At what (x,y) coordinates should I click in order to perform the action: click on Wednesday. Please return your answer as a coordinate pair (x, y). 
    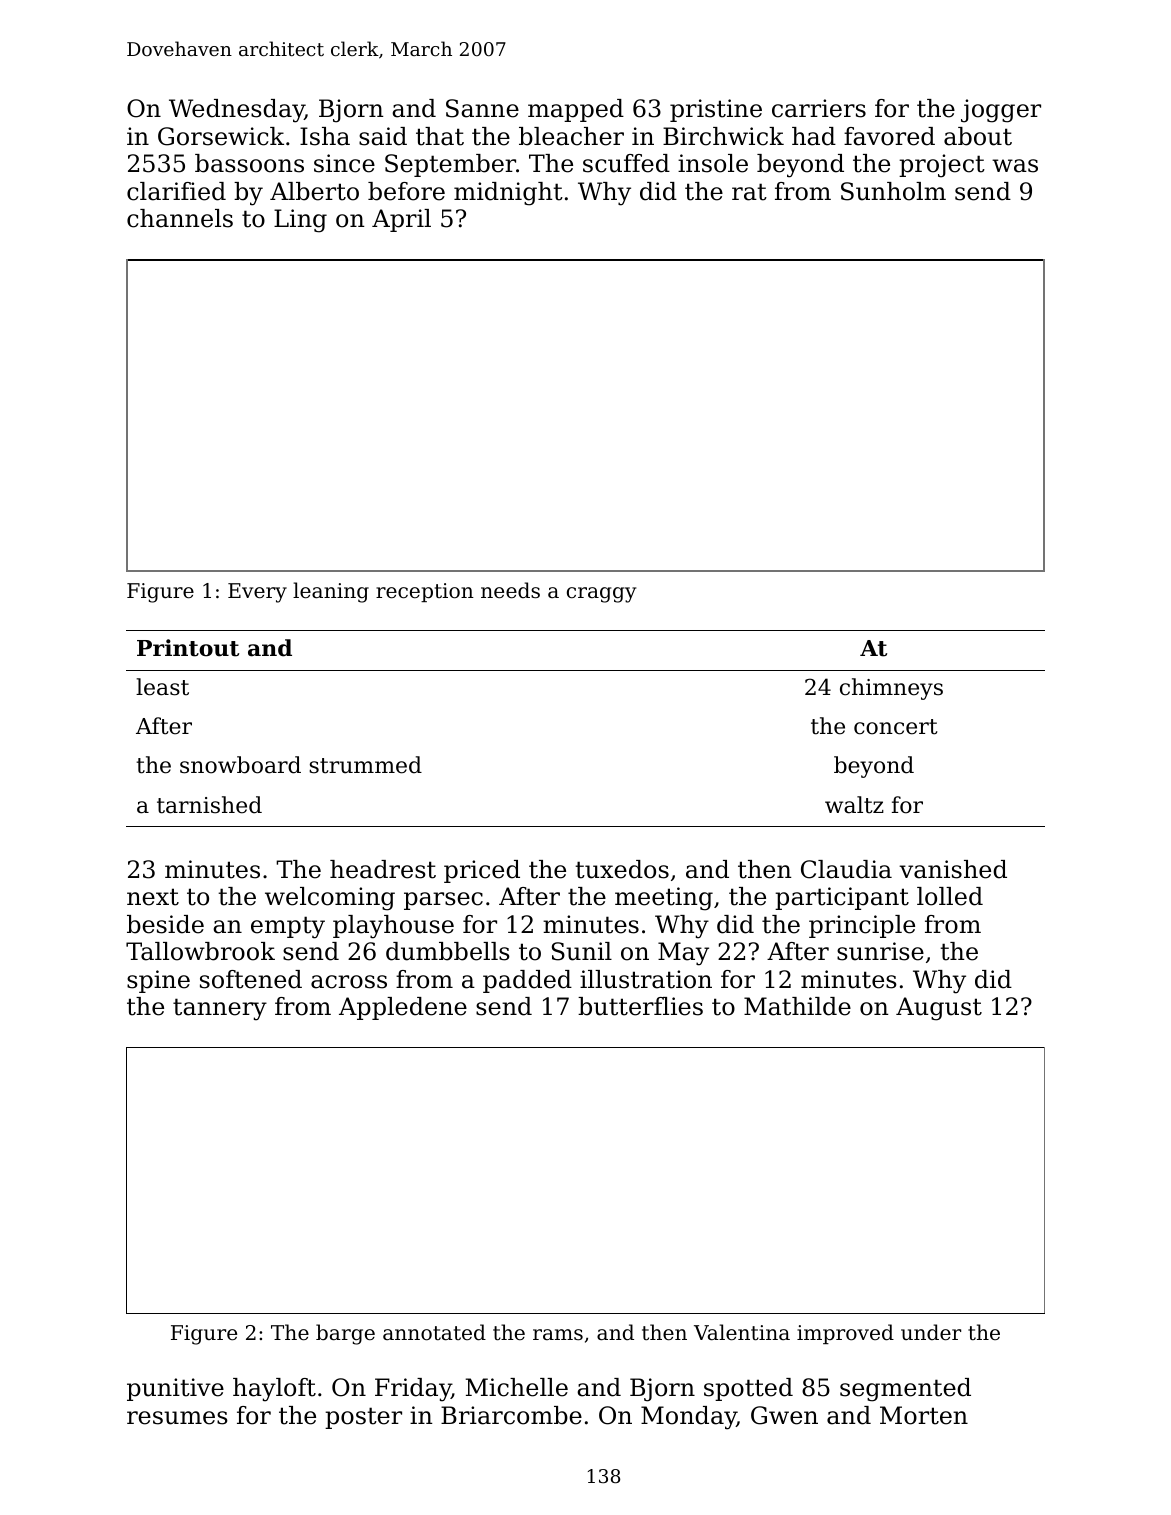
    Looking at the image, I should click on (237, 111).
